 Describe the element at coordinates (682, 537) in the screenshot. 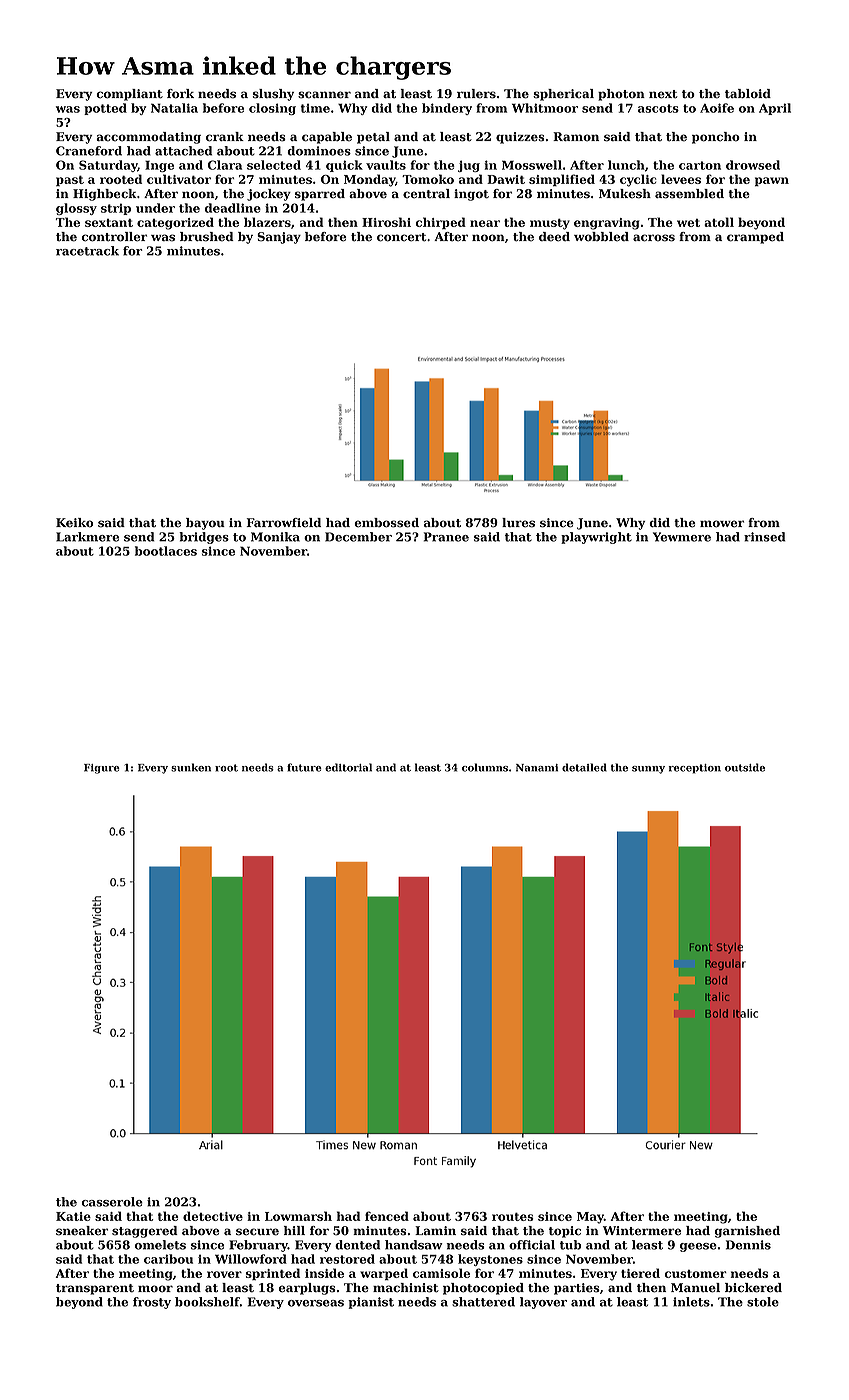

I see `Yewmere` at that location.
